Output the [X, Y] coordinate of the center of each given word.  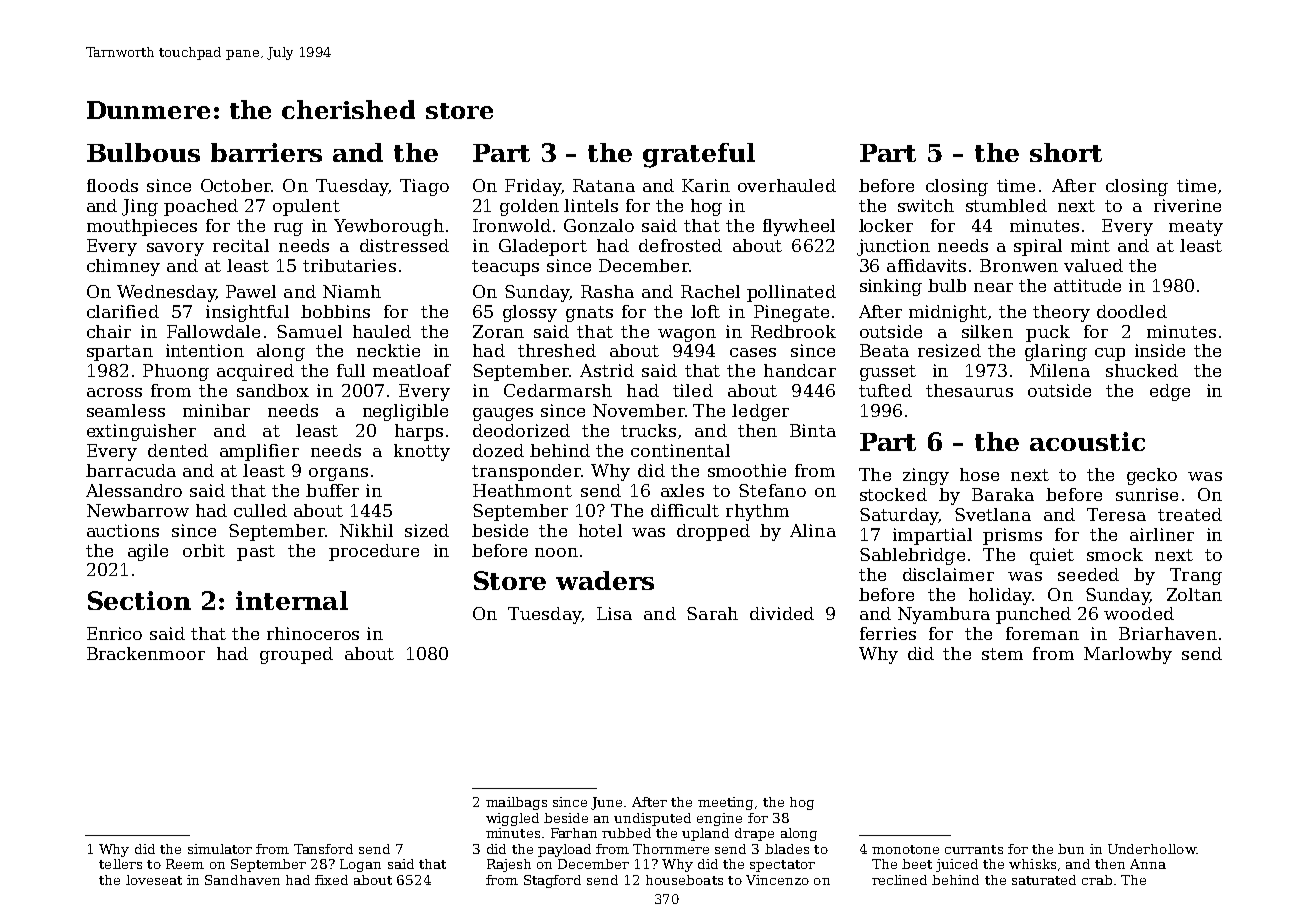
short [1066, 152]
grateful [699, 155]
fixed [331, 880]
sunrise [1147, 494]
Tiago [424, 187]
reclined [899, 880]
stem [1002, 654]
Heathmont [522, 490]
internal [292, 600]
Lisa [614, 613]
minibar [216, 410]
